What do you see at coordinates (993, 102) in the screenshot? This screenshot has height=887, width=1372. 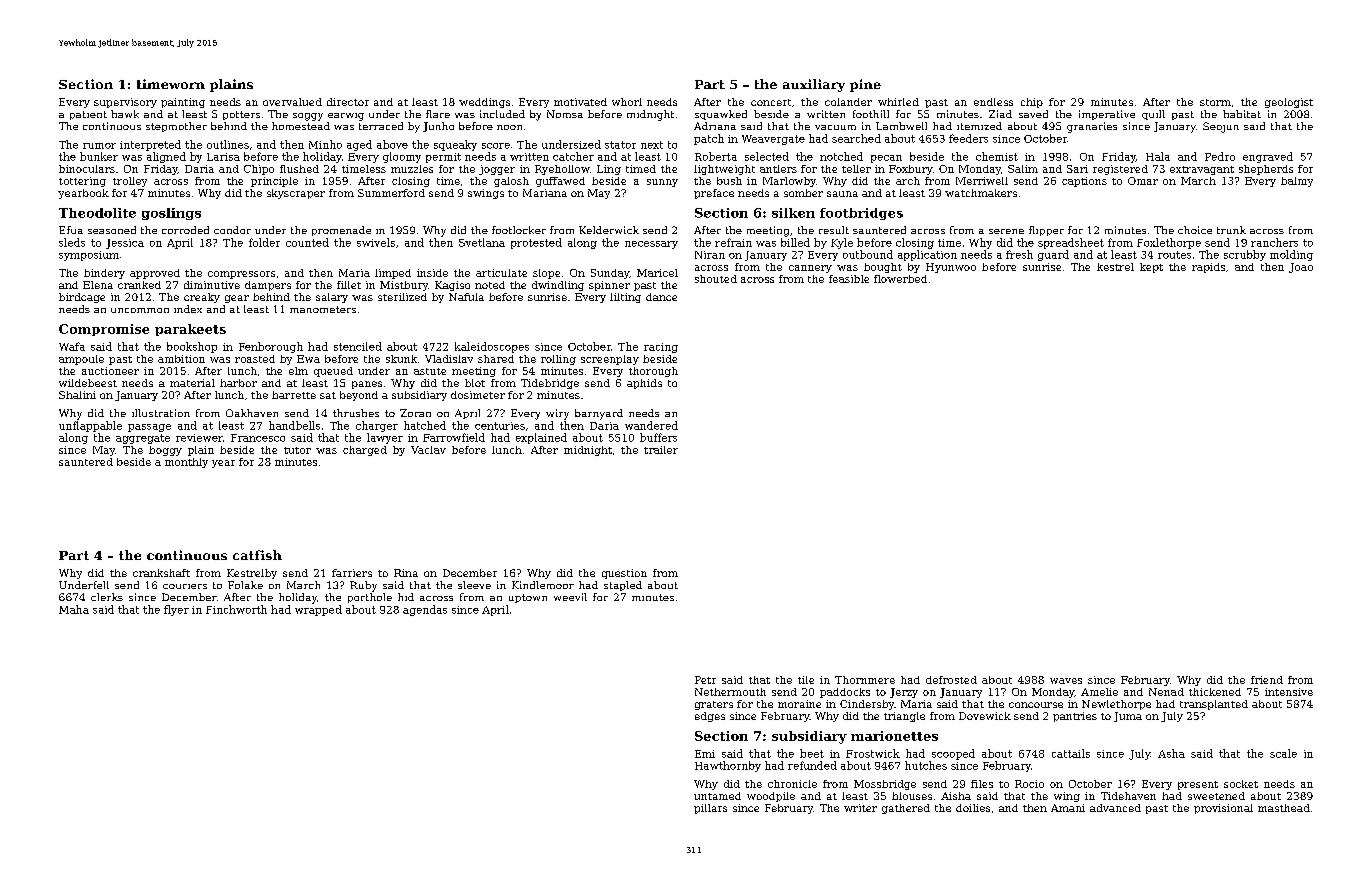 I see `endless` at bounding box center [993, 102].
